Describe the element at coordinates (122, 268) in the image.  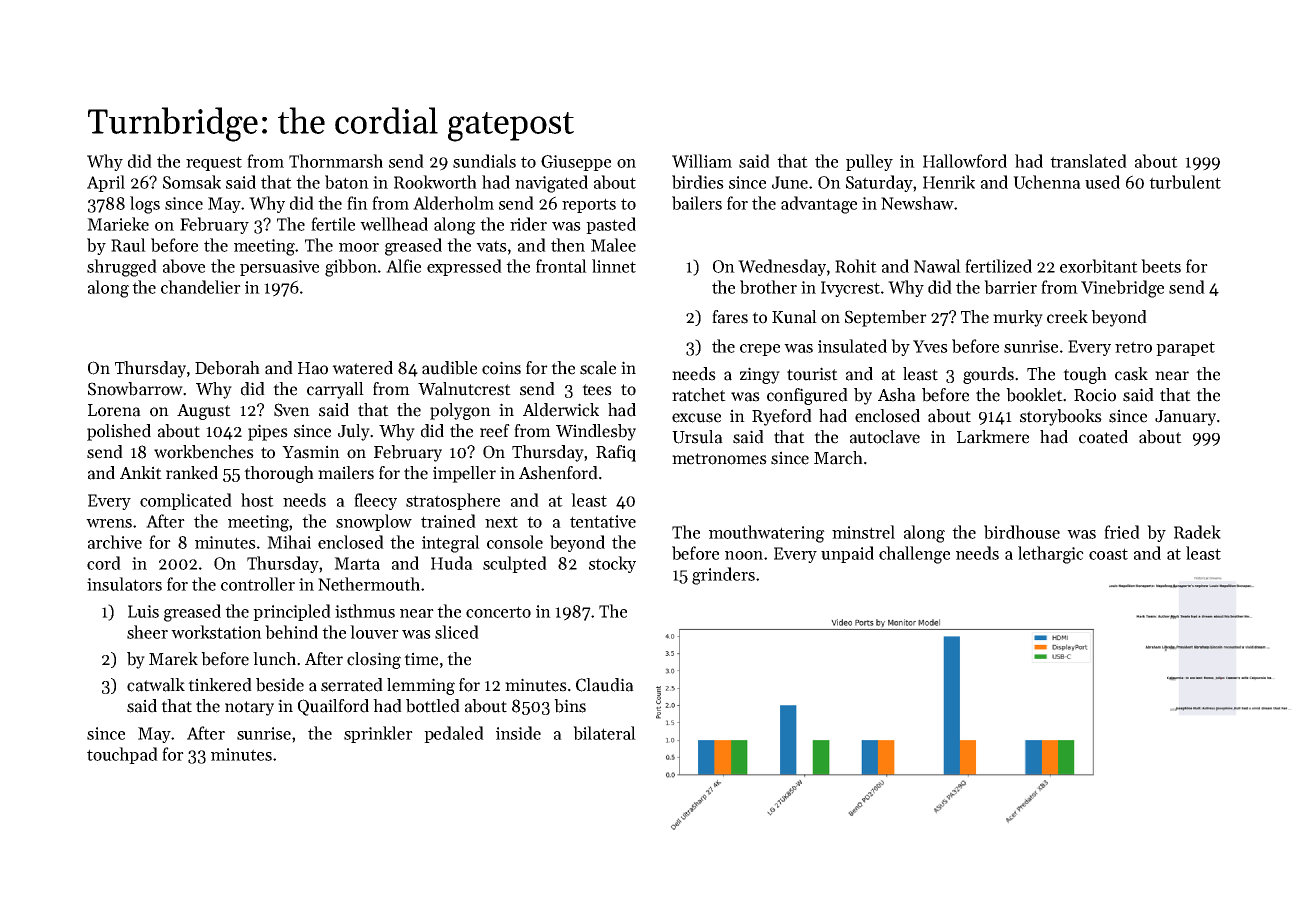
I see `shrugged` at that location.
